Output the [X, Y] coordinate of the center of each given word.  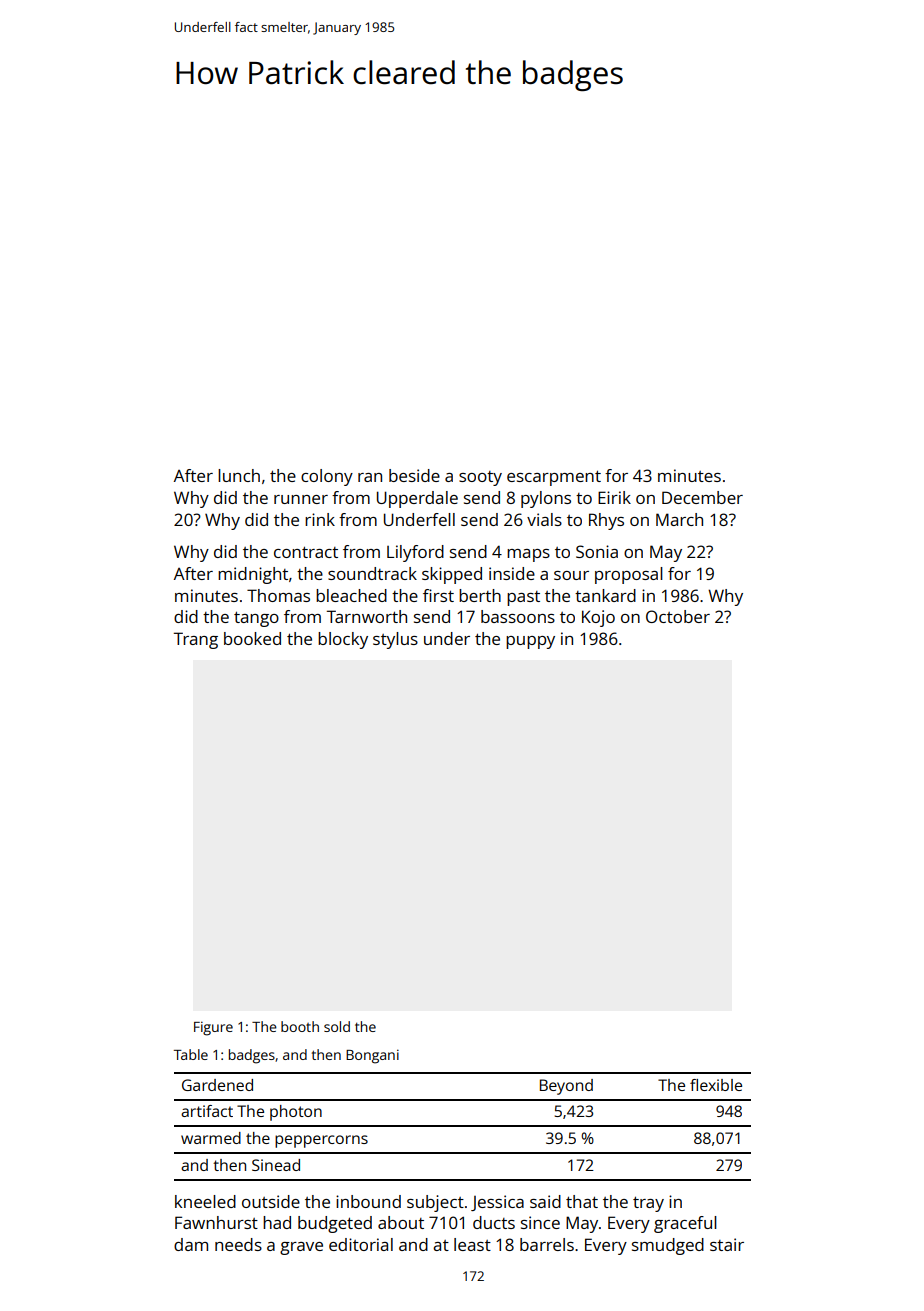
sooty [480, 478]
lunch [239, 475]
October [678, 616]
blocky [343, 640]
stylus [395, 640]
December [702, 497]
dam [191, 1244]
